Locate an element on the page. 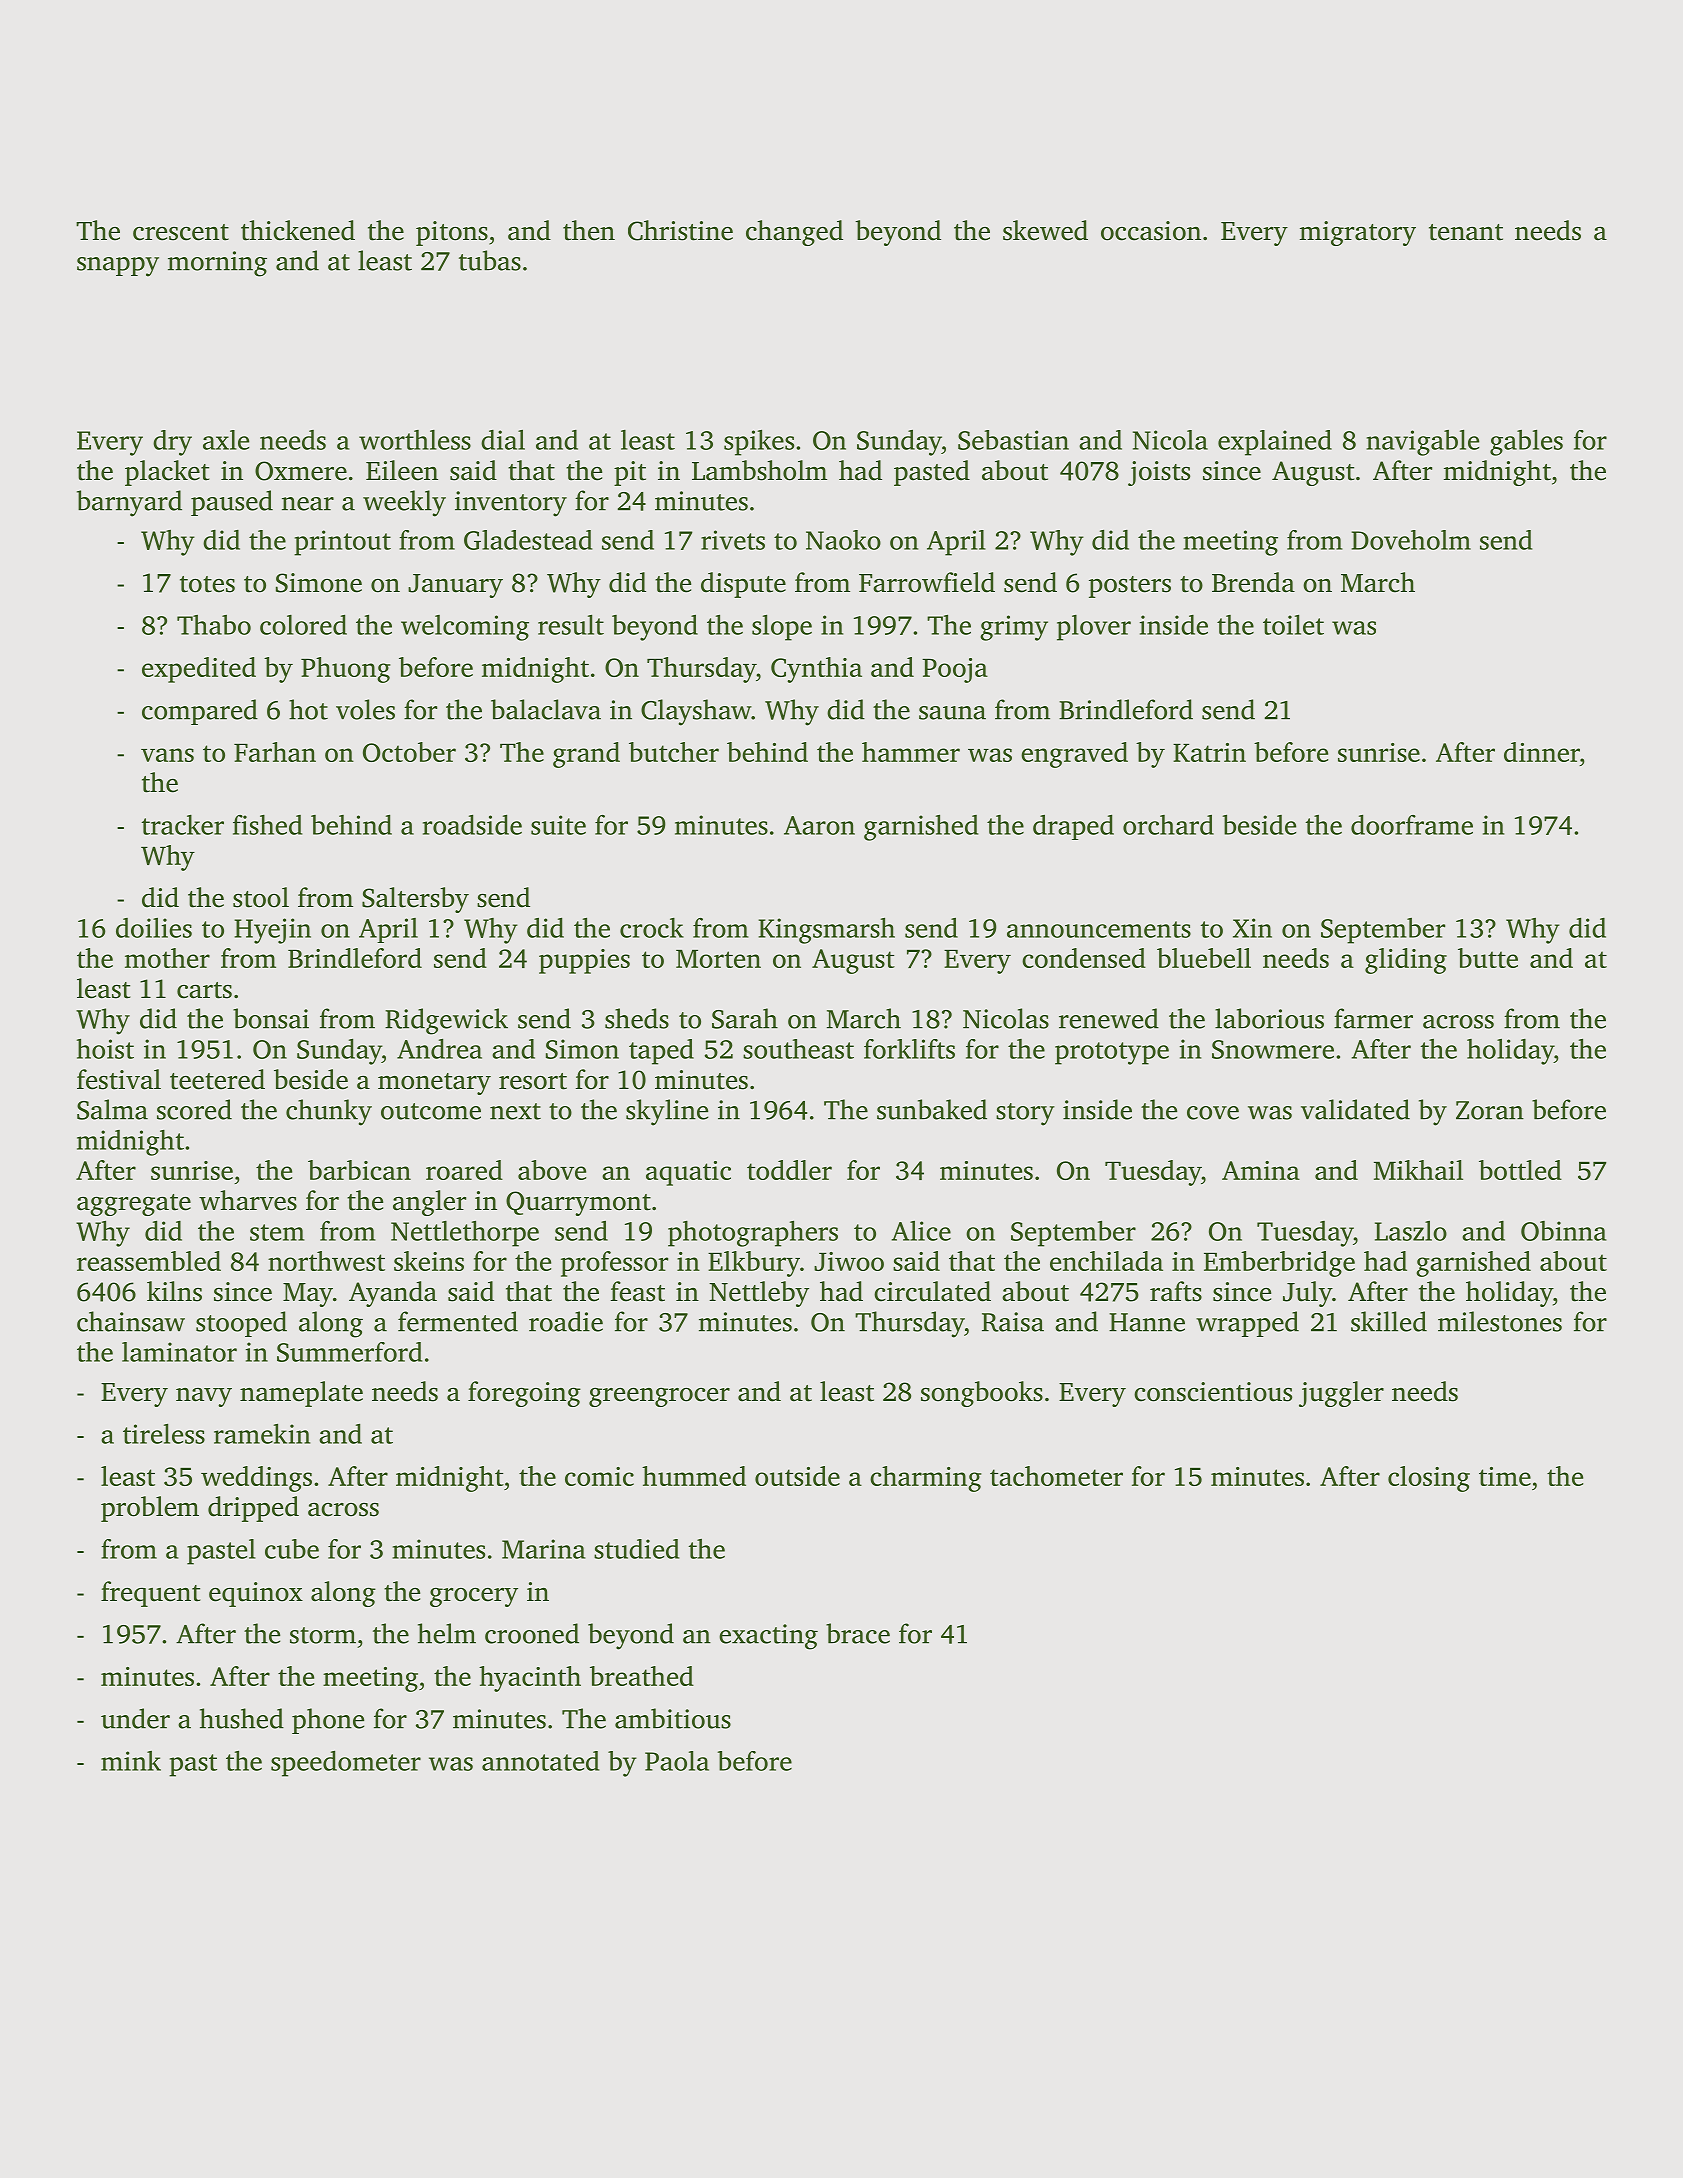  sunbaked is located at coordinates (932, 1109).
